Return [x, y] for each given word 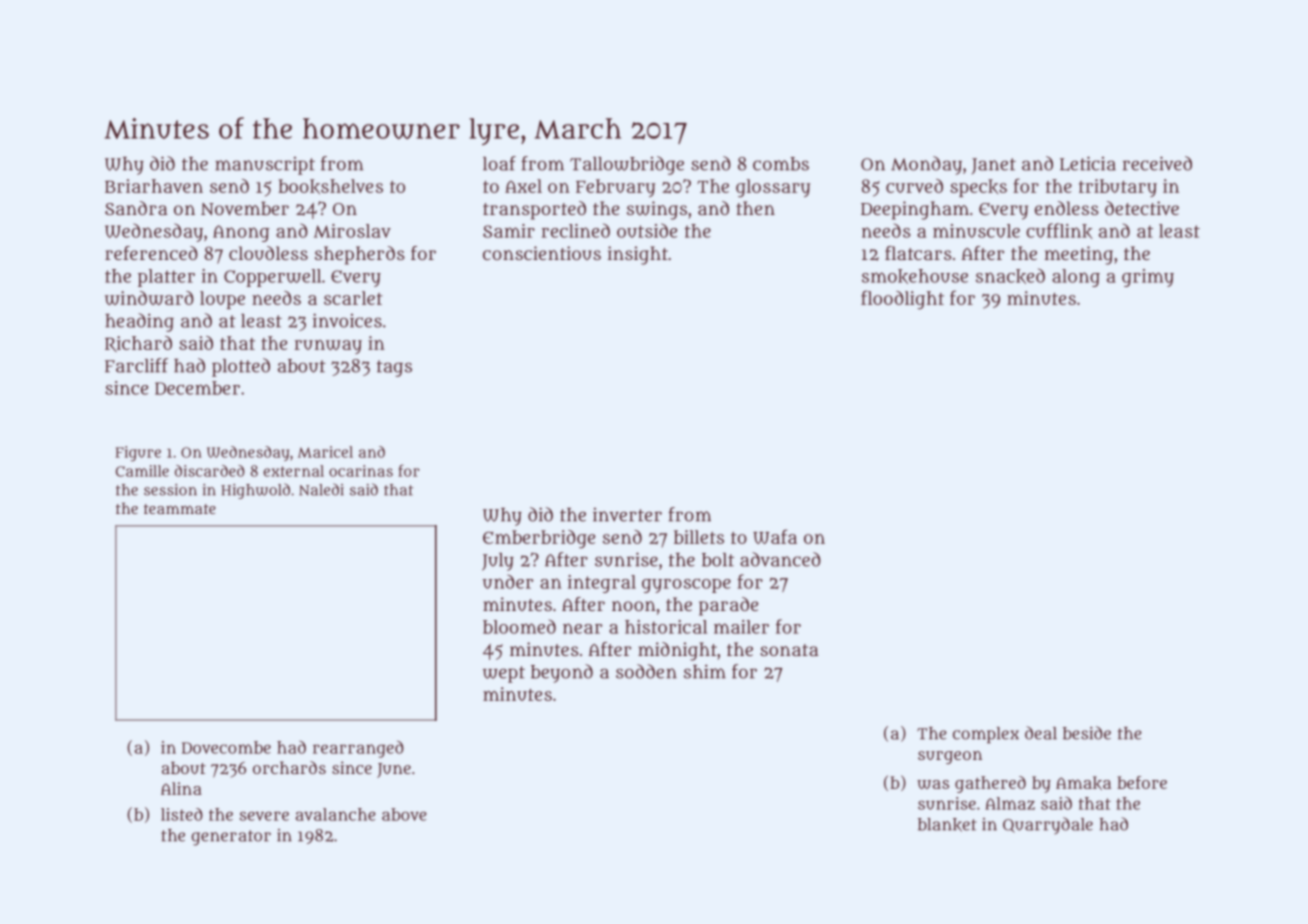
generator [231, 838]
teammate [180, 509]
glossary [773, 188]
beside [1087, 733]
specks [978, 188]
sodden [646, 671]
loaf [499, 163]
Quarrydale [1048, 825]
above [404, 814]
